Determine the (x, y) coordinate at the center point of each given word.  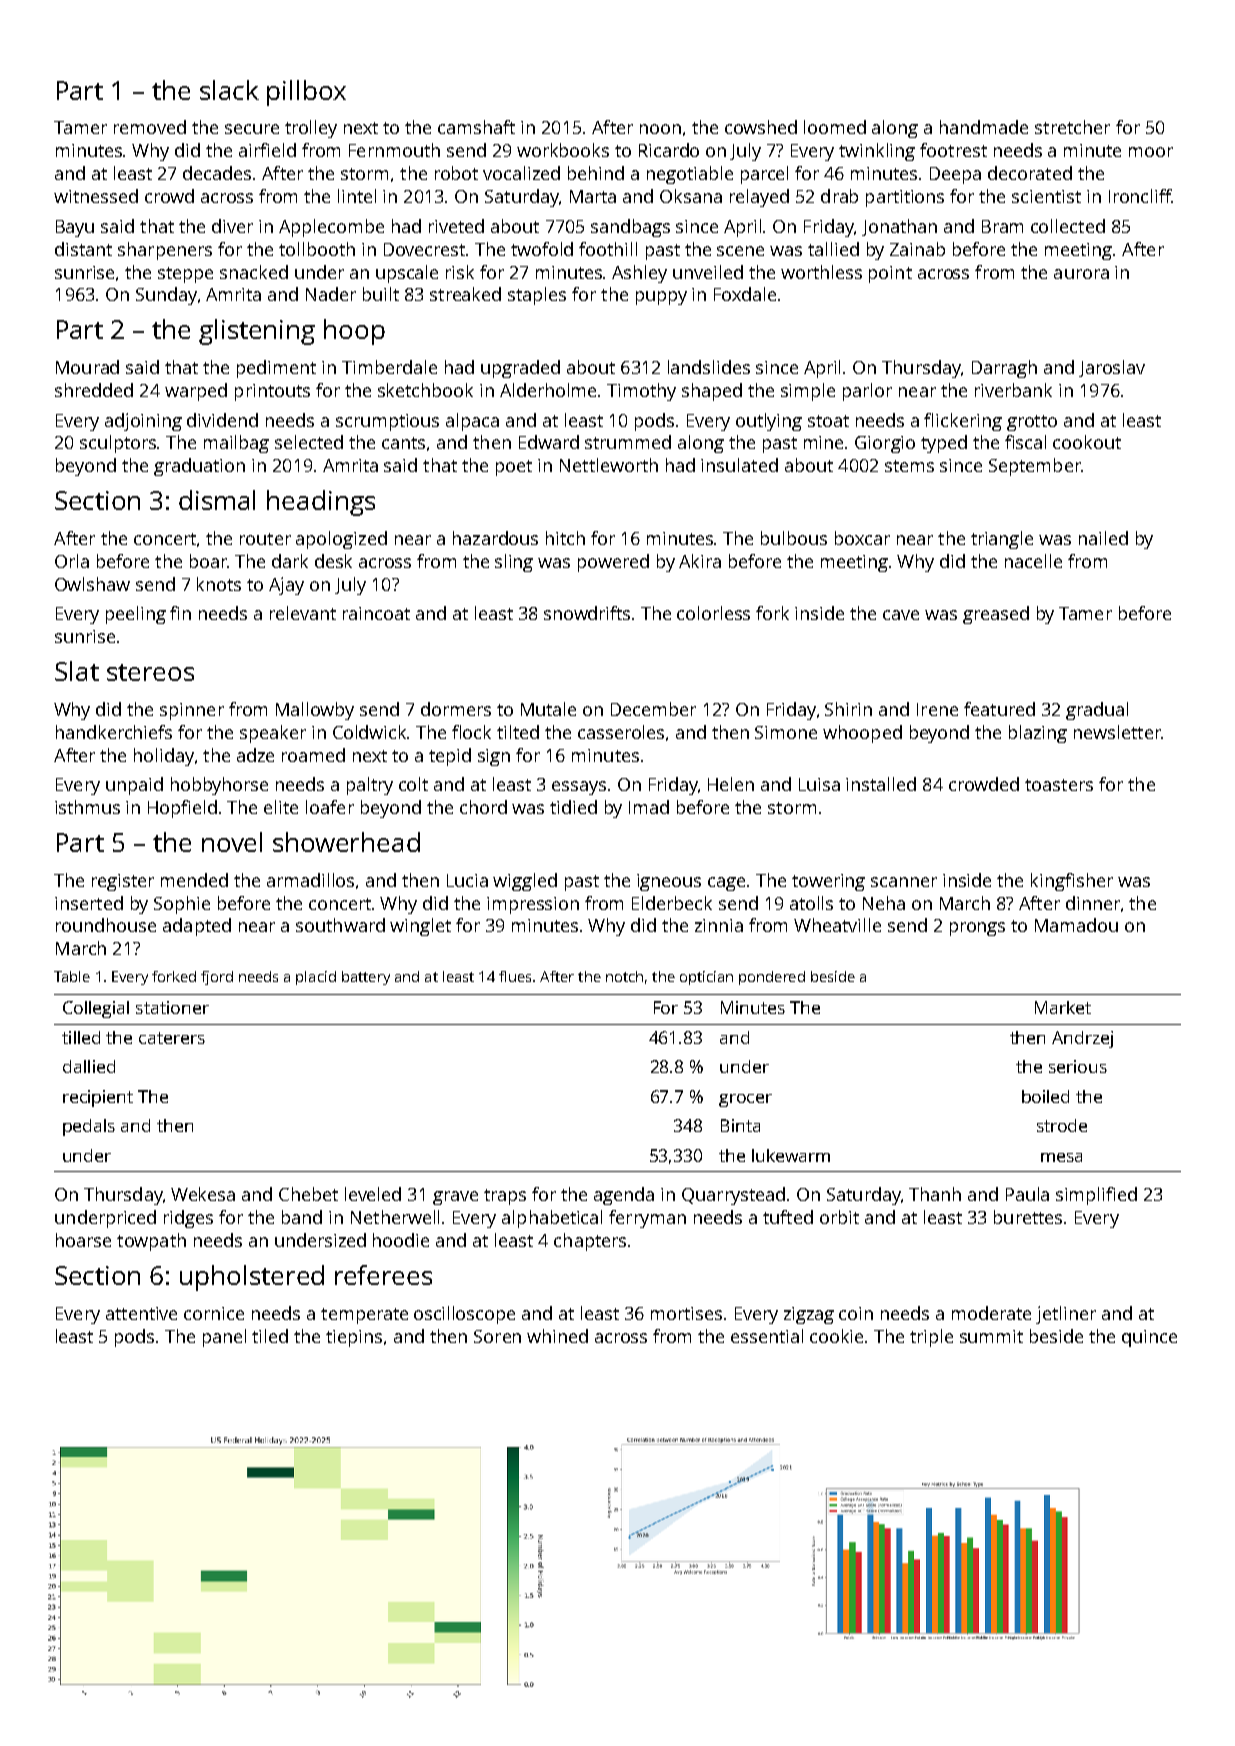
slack (229, 90)
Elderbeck (672, 903)
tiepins (354, 1338)
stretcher (1072, 127)
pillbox (306, 93)
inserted (89, 903)
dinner (1093, 903)
